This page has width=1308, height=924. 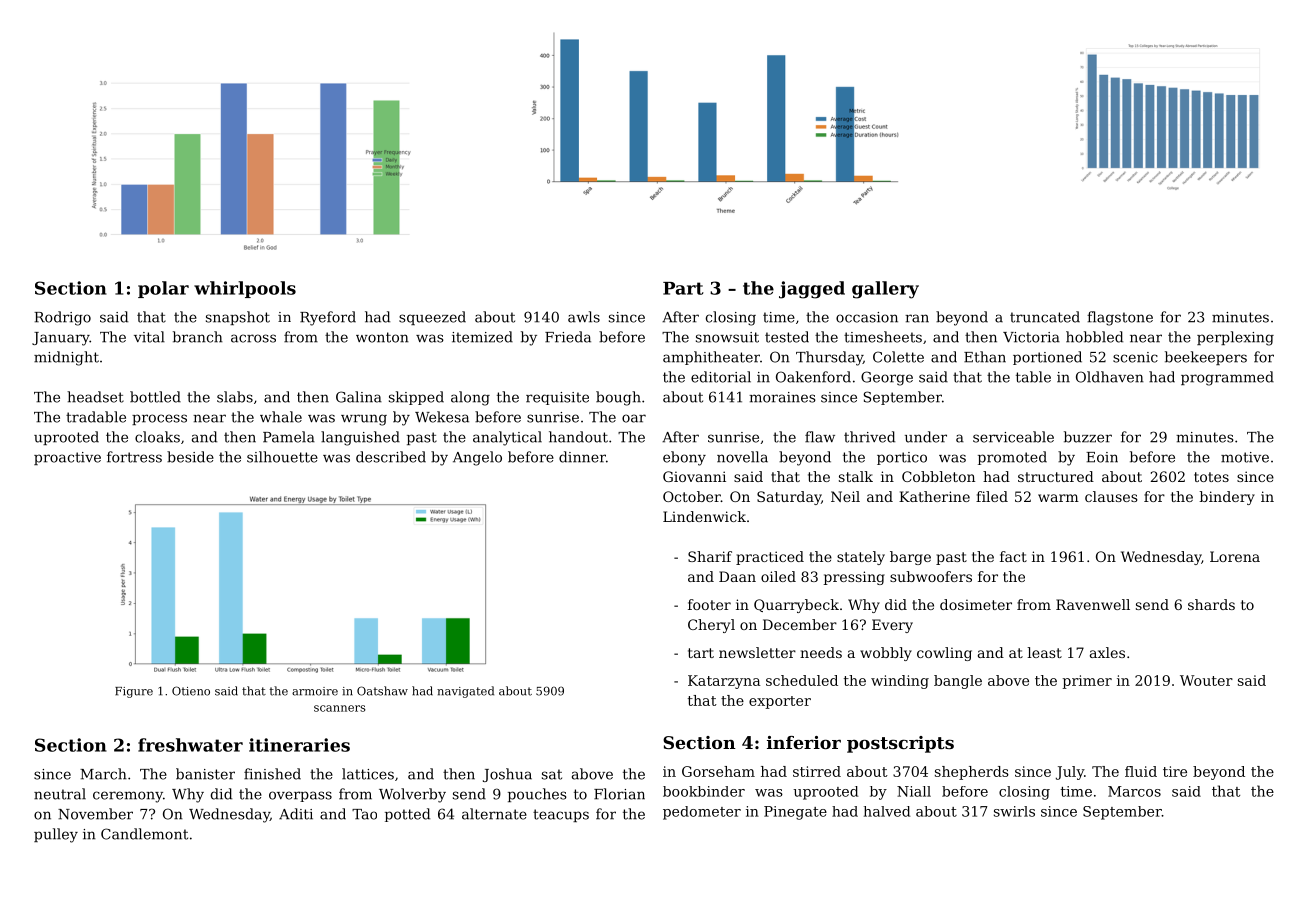 I want to click on Sharif, so click(x=710, y=556).
